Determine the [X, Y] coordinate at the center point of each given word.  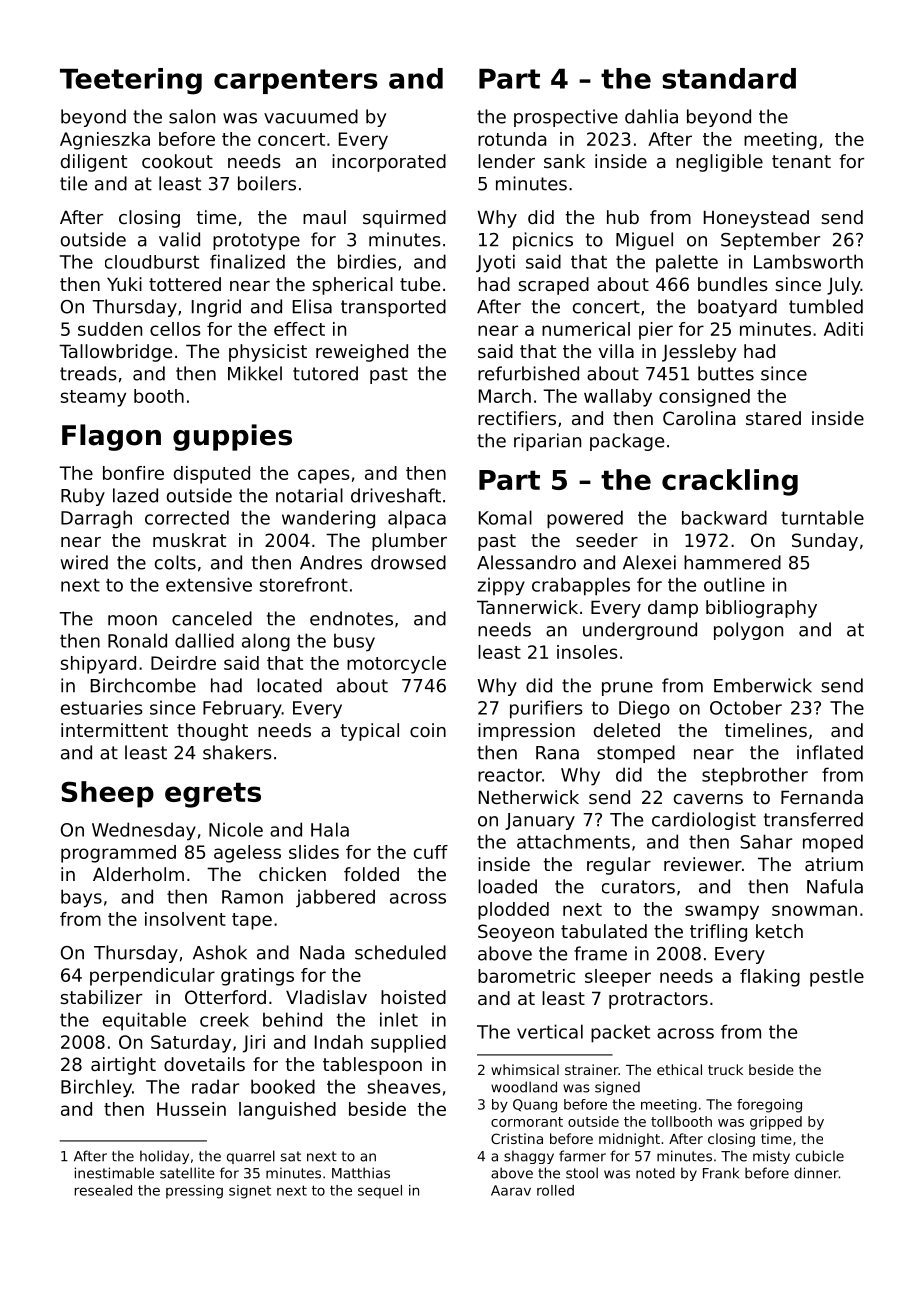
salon [192, 116]
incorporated [389, 163]
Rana [557, 753]
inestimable [114, 1173]
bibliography [761, 609]
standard [729, 78]
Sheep [107, 794]
